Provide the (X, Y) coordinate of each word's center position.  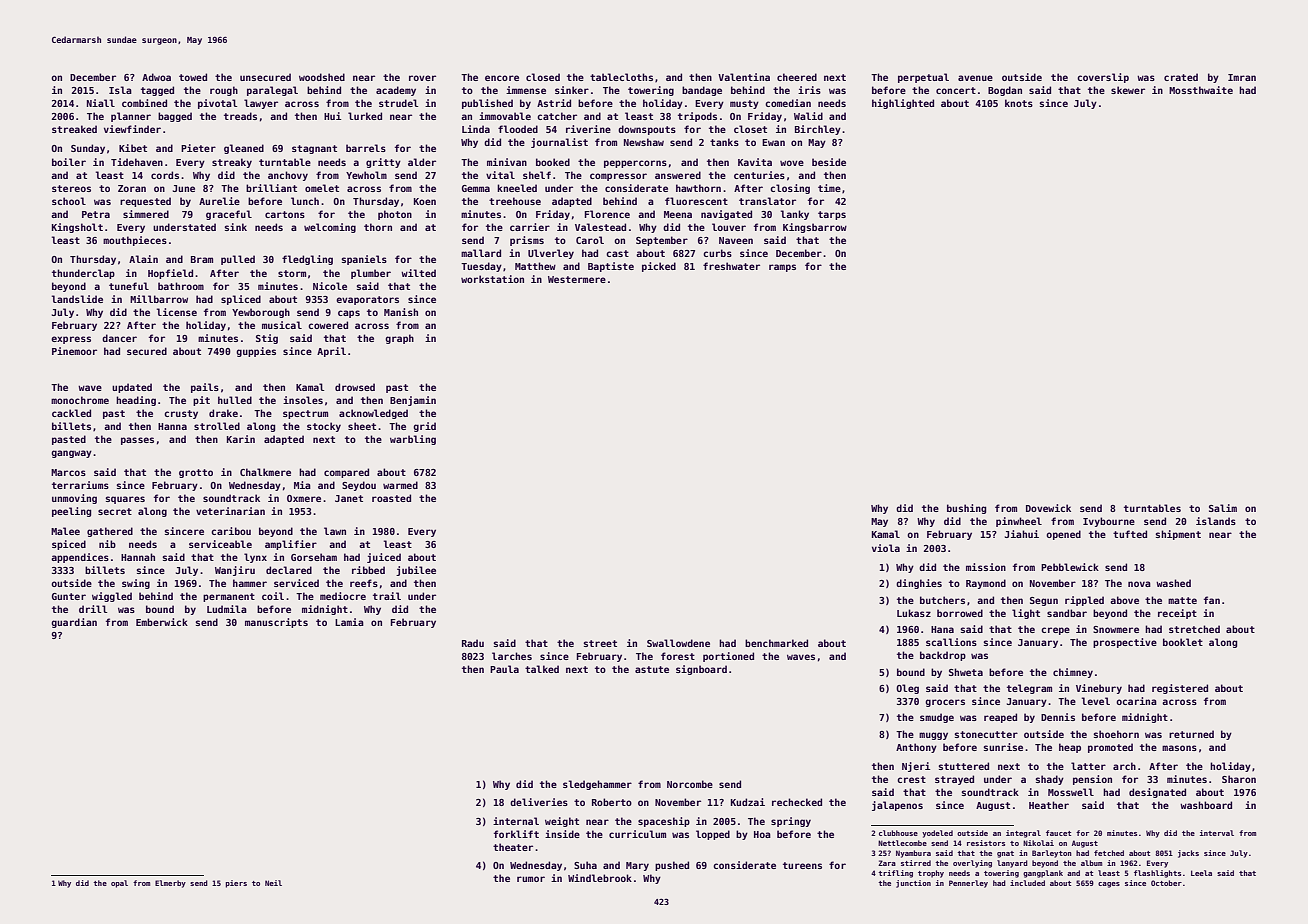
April (331, 352)
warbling (413, 440)
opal (119, 884)
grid (424, 427)
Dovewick (1048, 508)
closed (543, 77)
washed (1173, 583)
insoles (303, 400)
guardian (74, 623)
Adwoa (156, 77)
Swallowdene (678, 643)
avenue (975, 78)
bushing (966, 509)
